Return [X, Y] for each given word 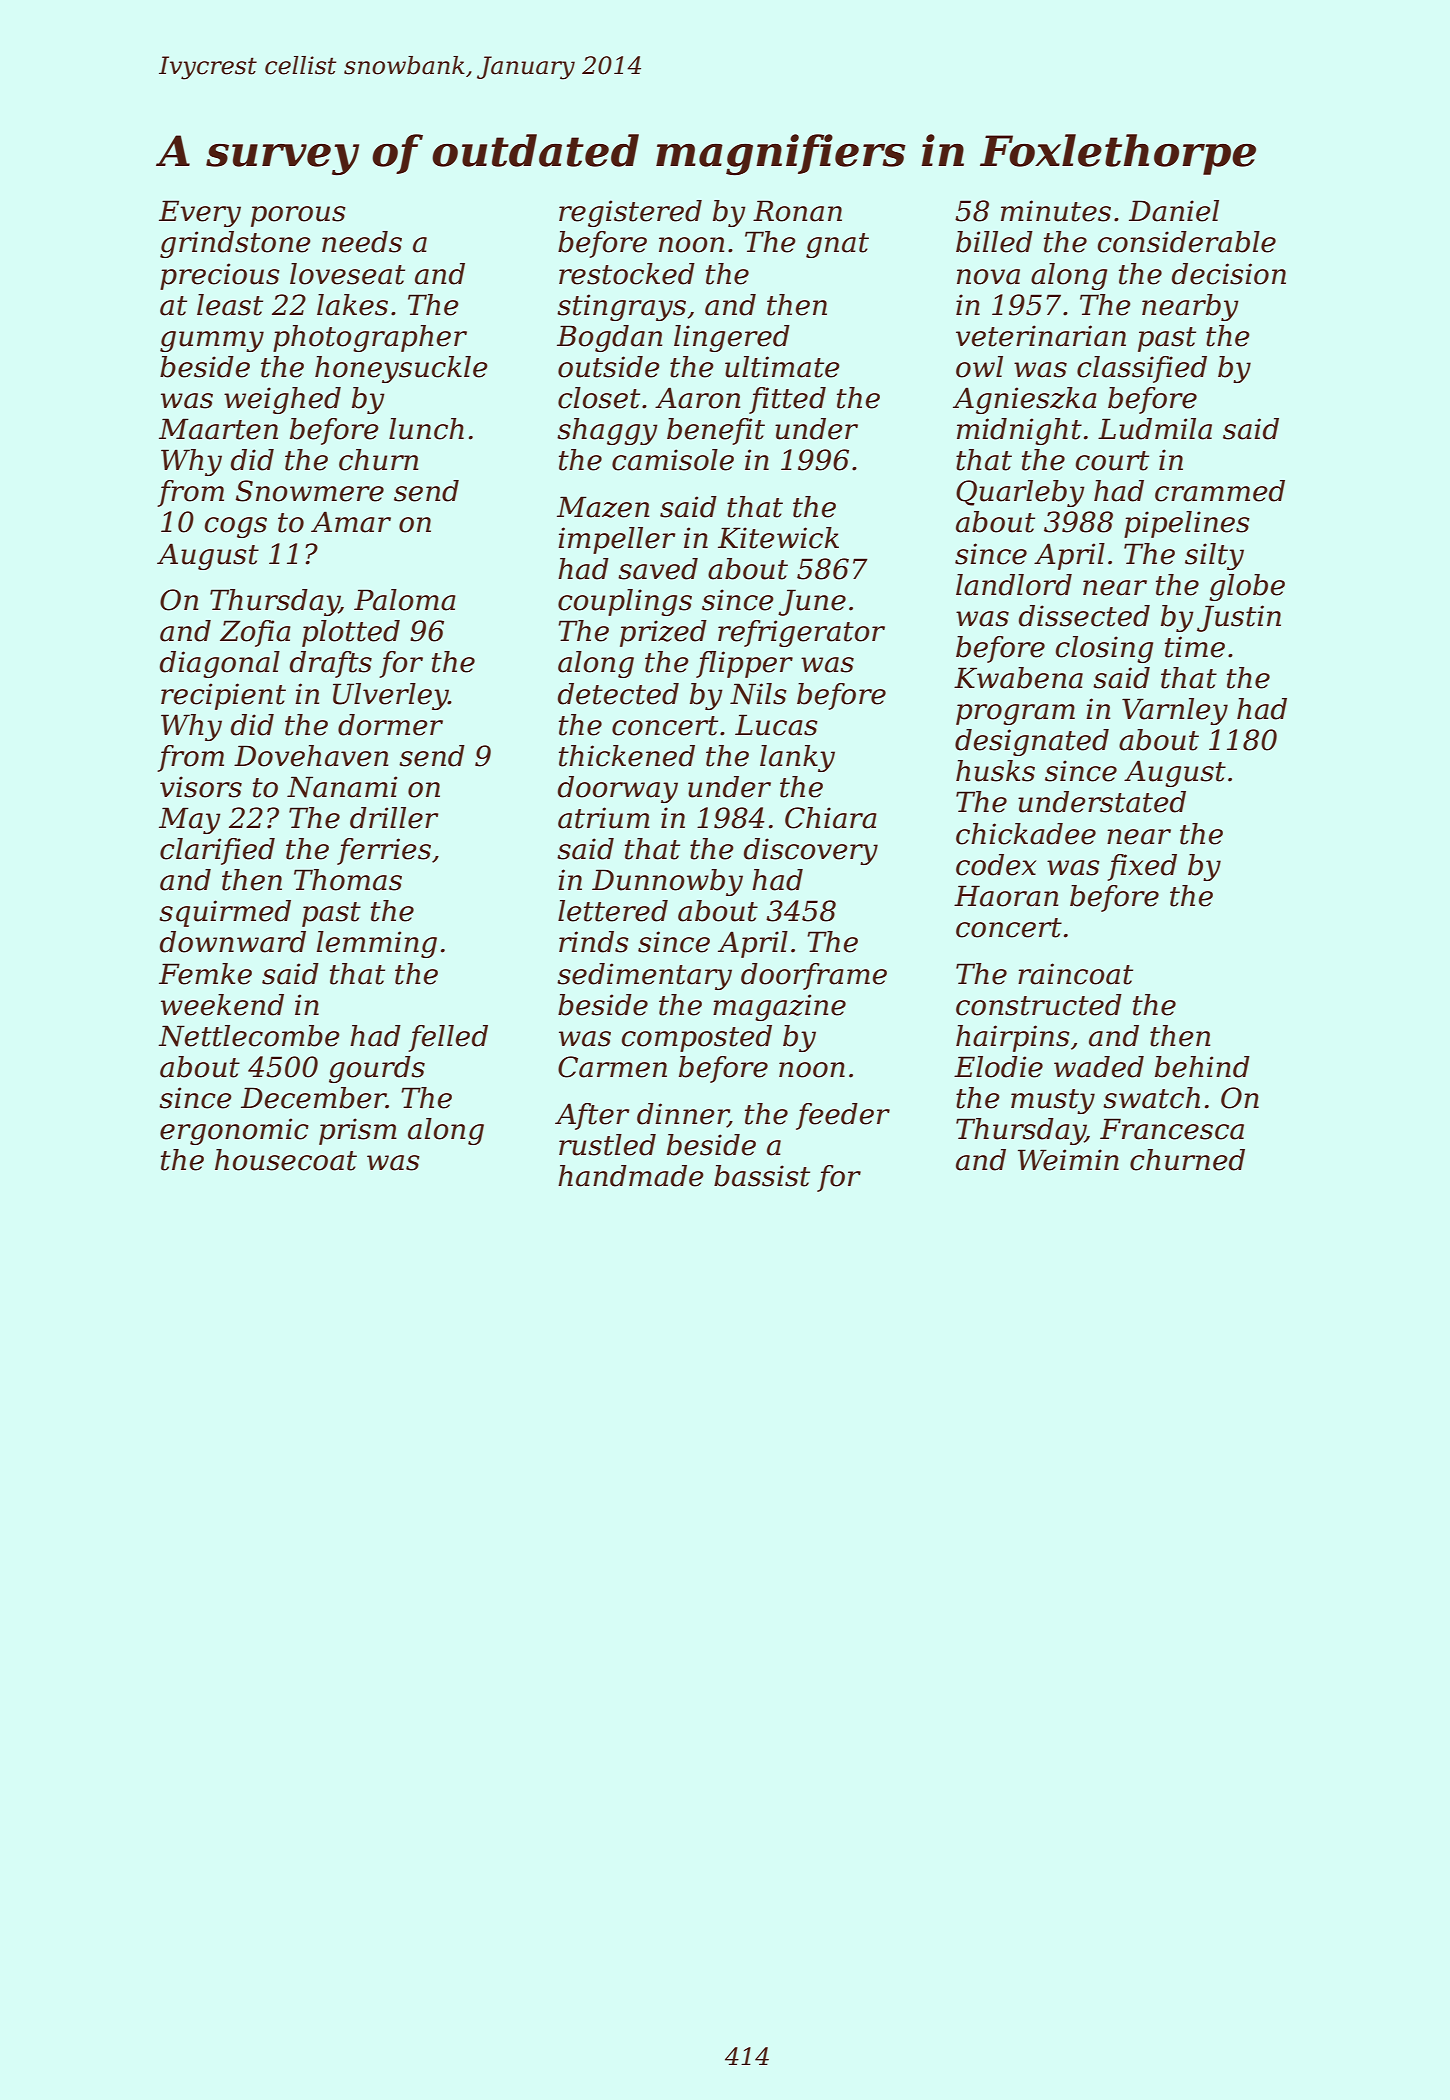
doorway [618, 789]
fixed [1142, 867]
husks [995, 771]
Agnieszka [1025, 400]
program [1015, 714]
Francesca [1172, 1129]
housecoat [286, 1160]
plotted [351, 633]
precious [220, 276]
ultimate [782, 367]
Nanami [342, 787]
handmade [631, 1176]
